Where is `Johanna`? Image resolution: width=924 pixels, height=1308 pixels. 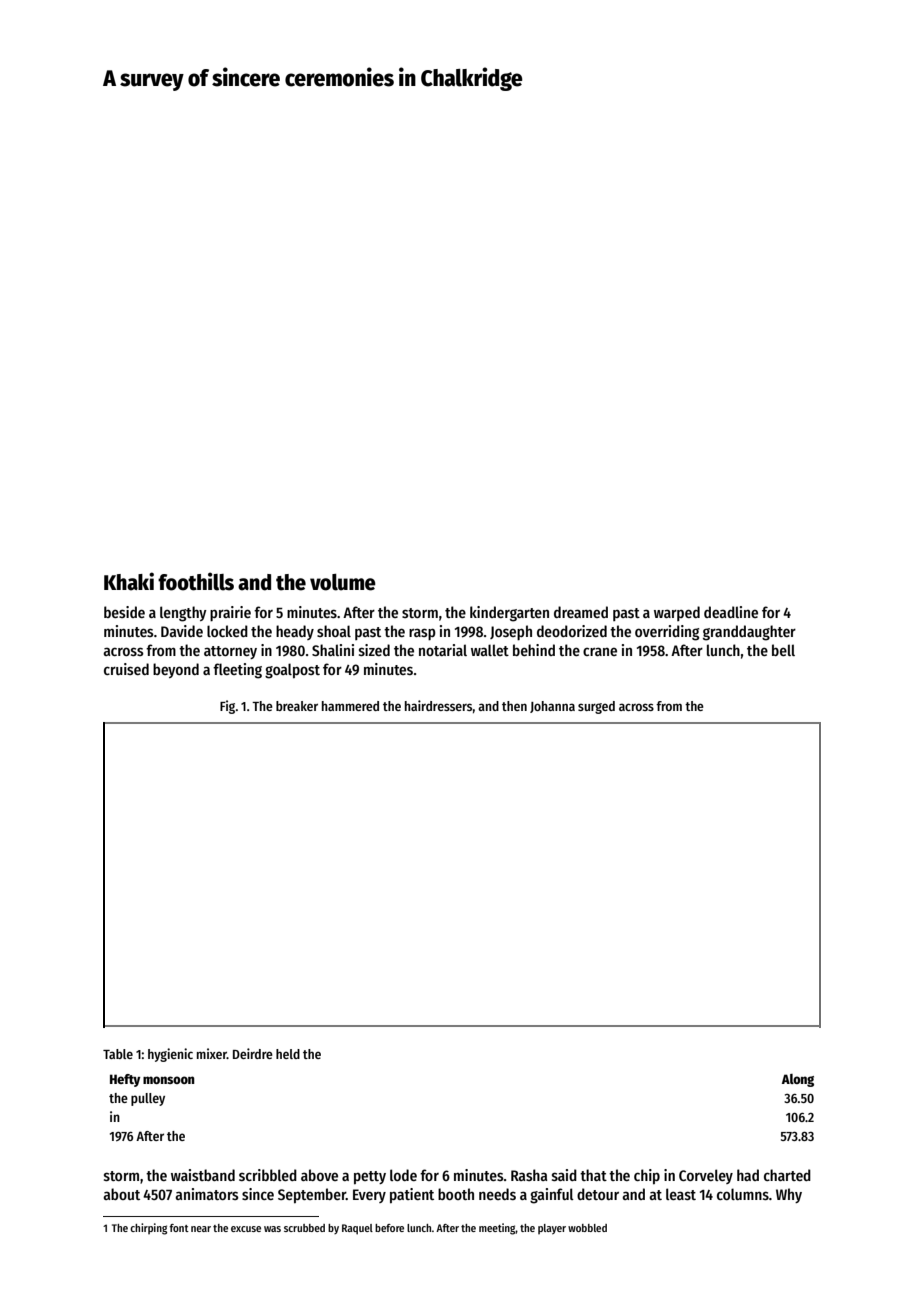
Johanna is located at coordinates (552, 707).
